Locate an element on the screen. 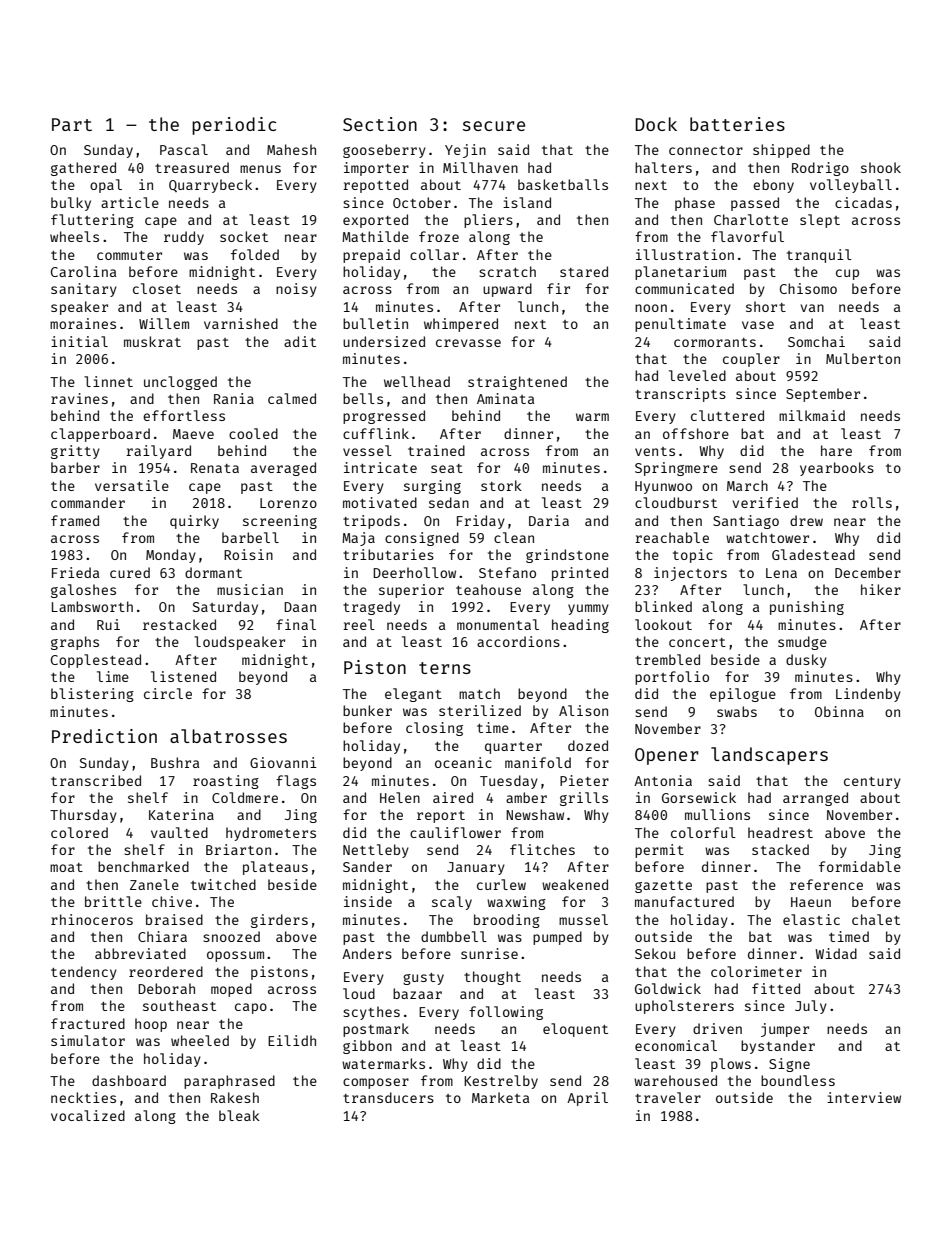 The height and width of the screenshot is (1233, 952). menus is located at coordinates (260, 169).
